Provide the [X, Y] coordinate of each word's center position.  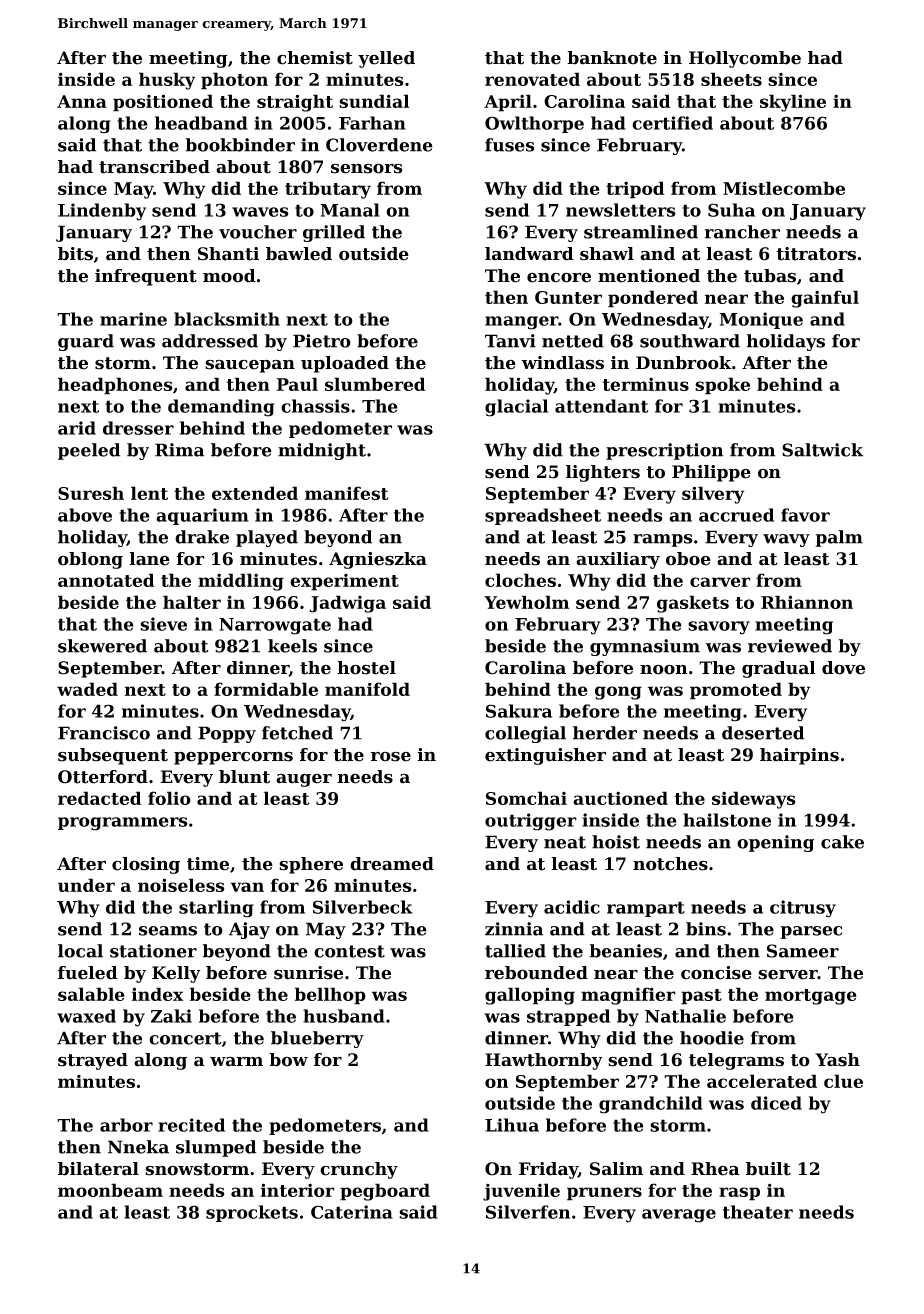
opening [775, 843]
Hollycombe [745, 59]
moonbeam [110, 1190]
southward [690, 341]
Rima [179, 450]
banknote [612, 58]
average [679, 1216]
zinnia [514, 929]
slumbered [375, 384]
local [80, 951]
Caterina [352, 1212]
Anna [82, 101]
